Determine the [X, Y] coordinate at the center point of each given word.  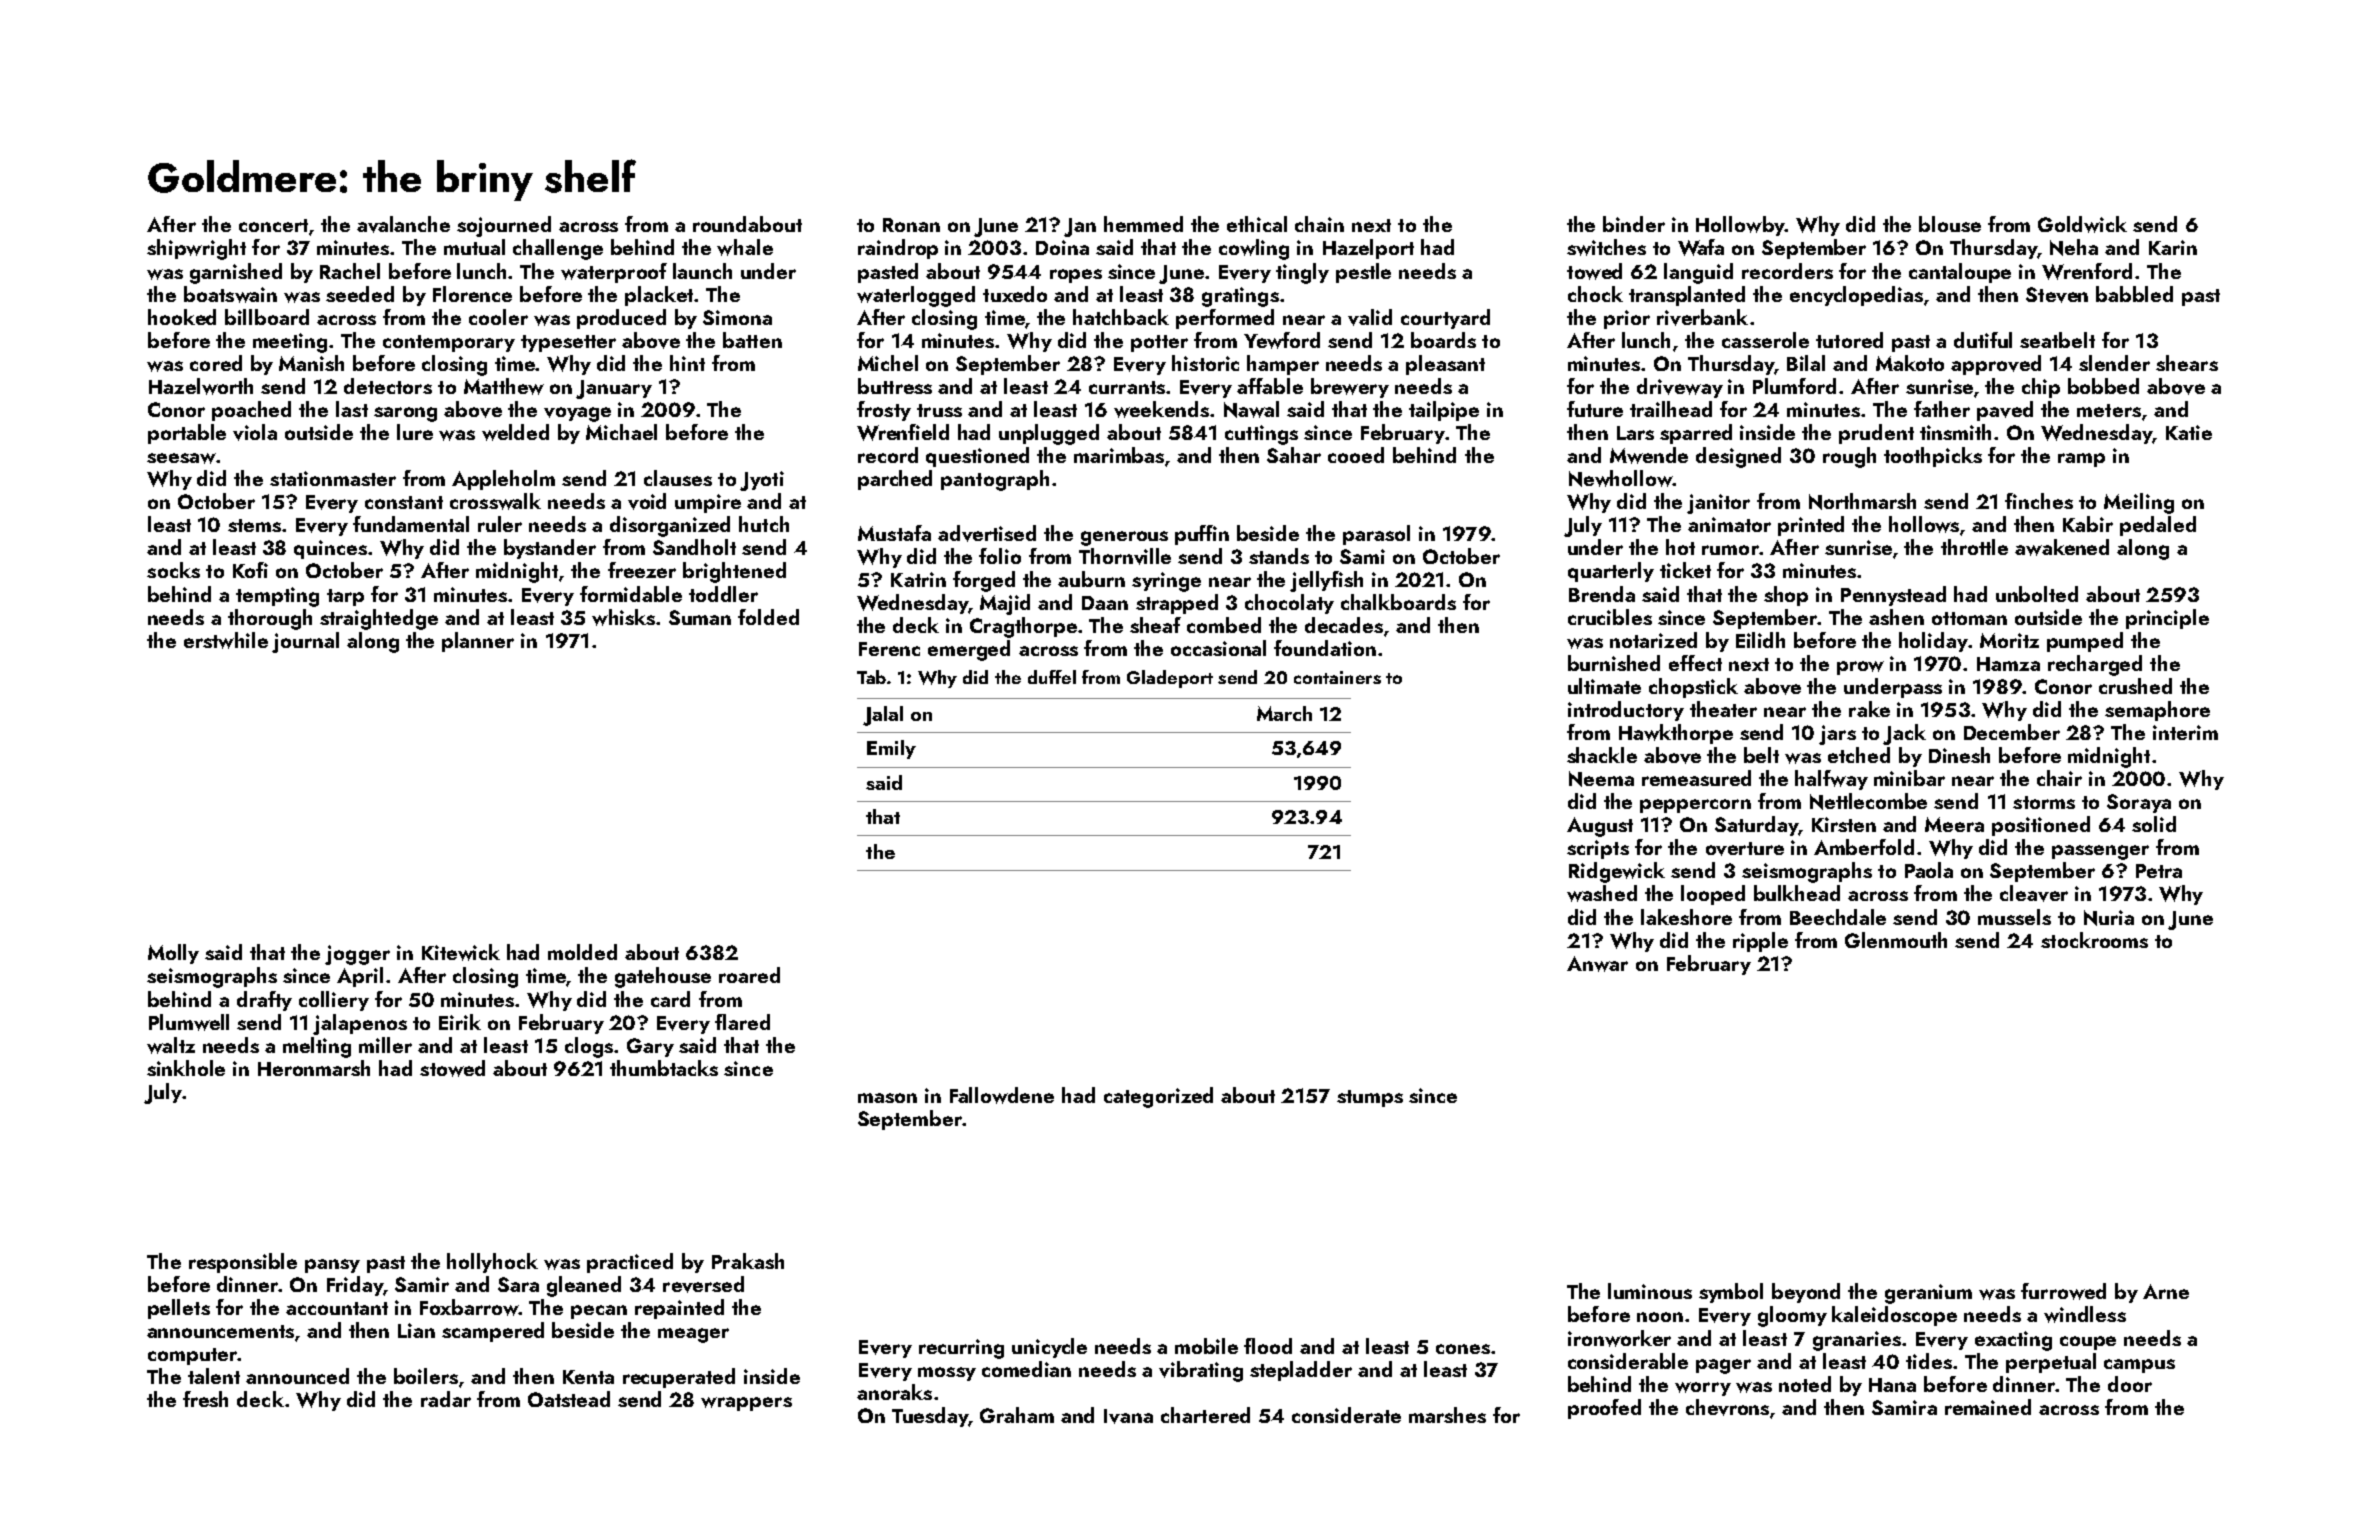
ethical [1257, 224]
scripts [1598, 849]
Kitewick [461, 952]
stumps [1370, 1098]
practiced [630, 1263]
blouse [1950, 224]
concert [273, 225]
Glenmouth [1896, 940]
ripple [1760, 942]
